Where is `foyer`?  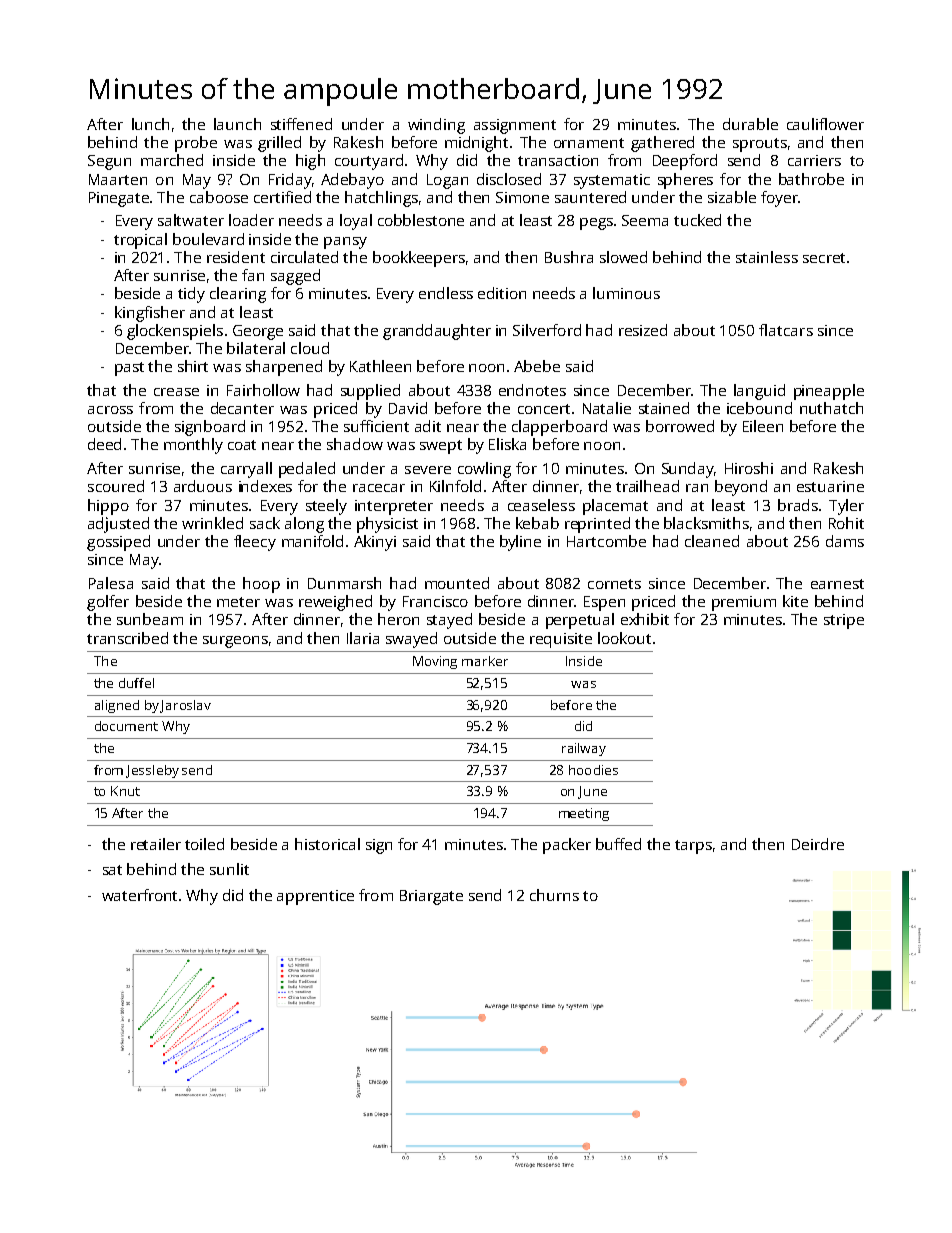
foyer is located at coordinates (779, 199).
